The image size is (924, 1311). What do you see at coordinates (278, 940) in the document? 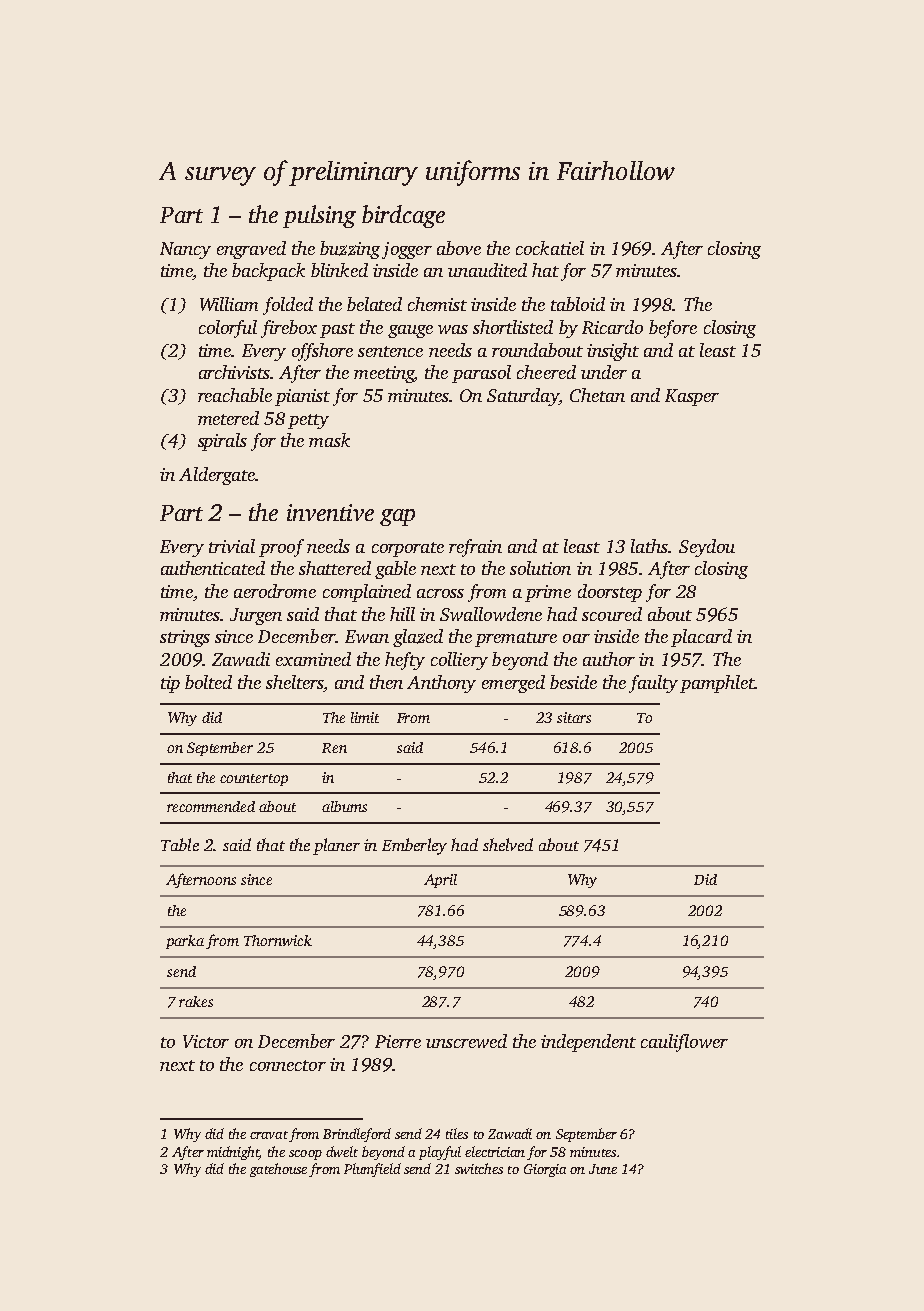
I see `Thornwick` at bounding box center [278, 940].
